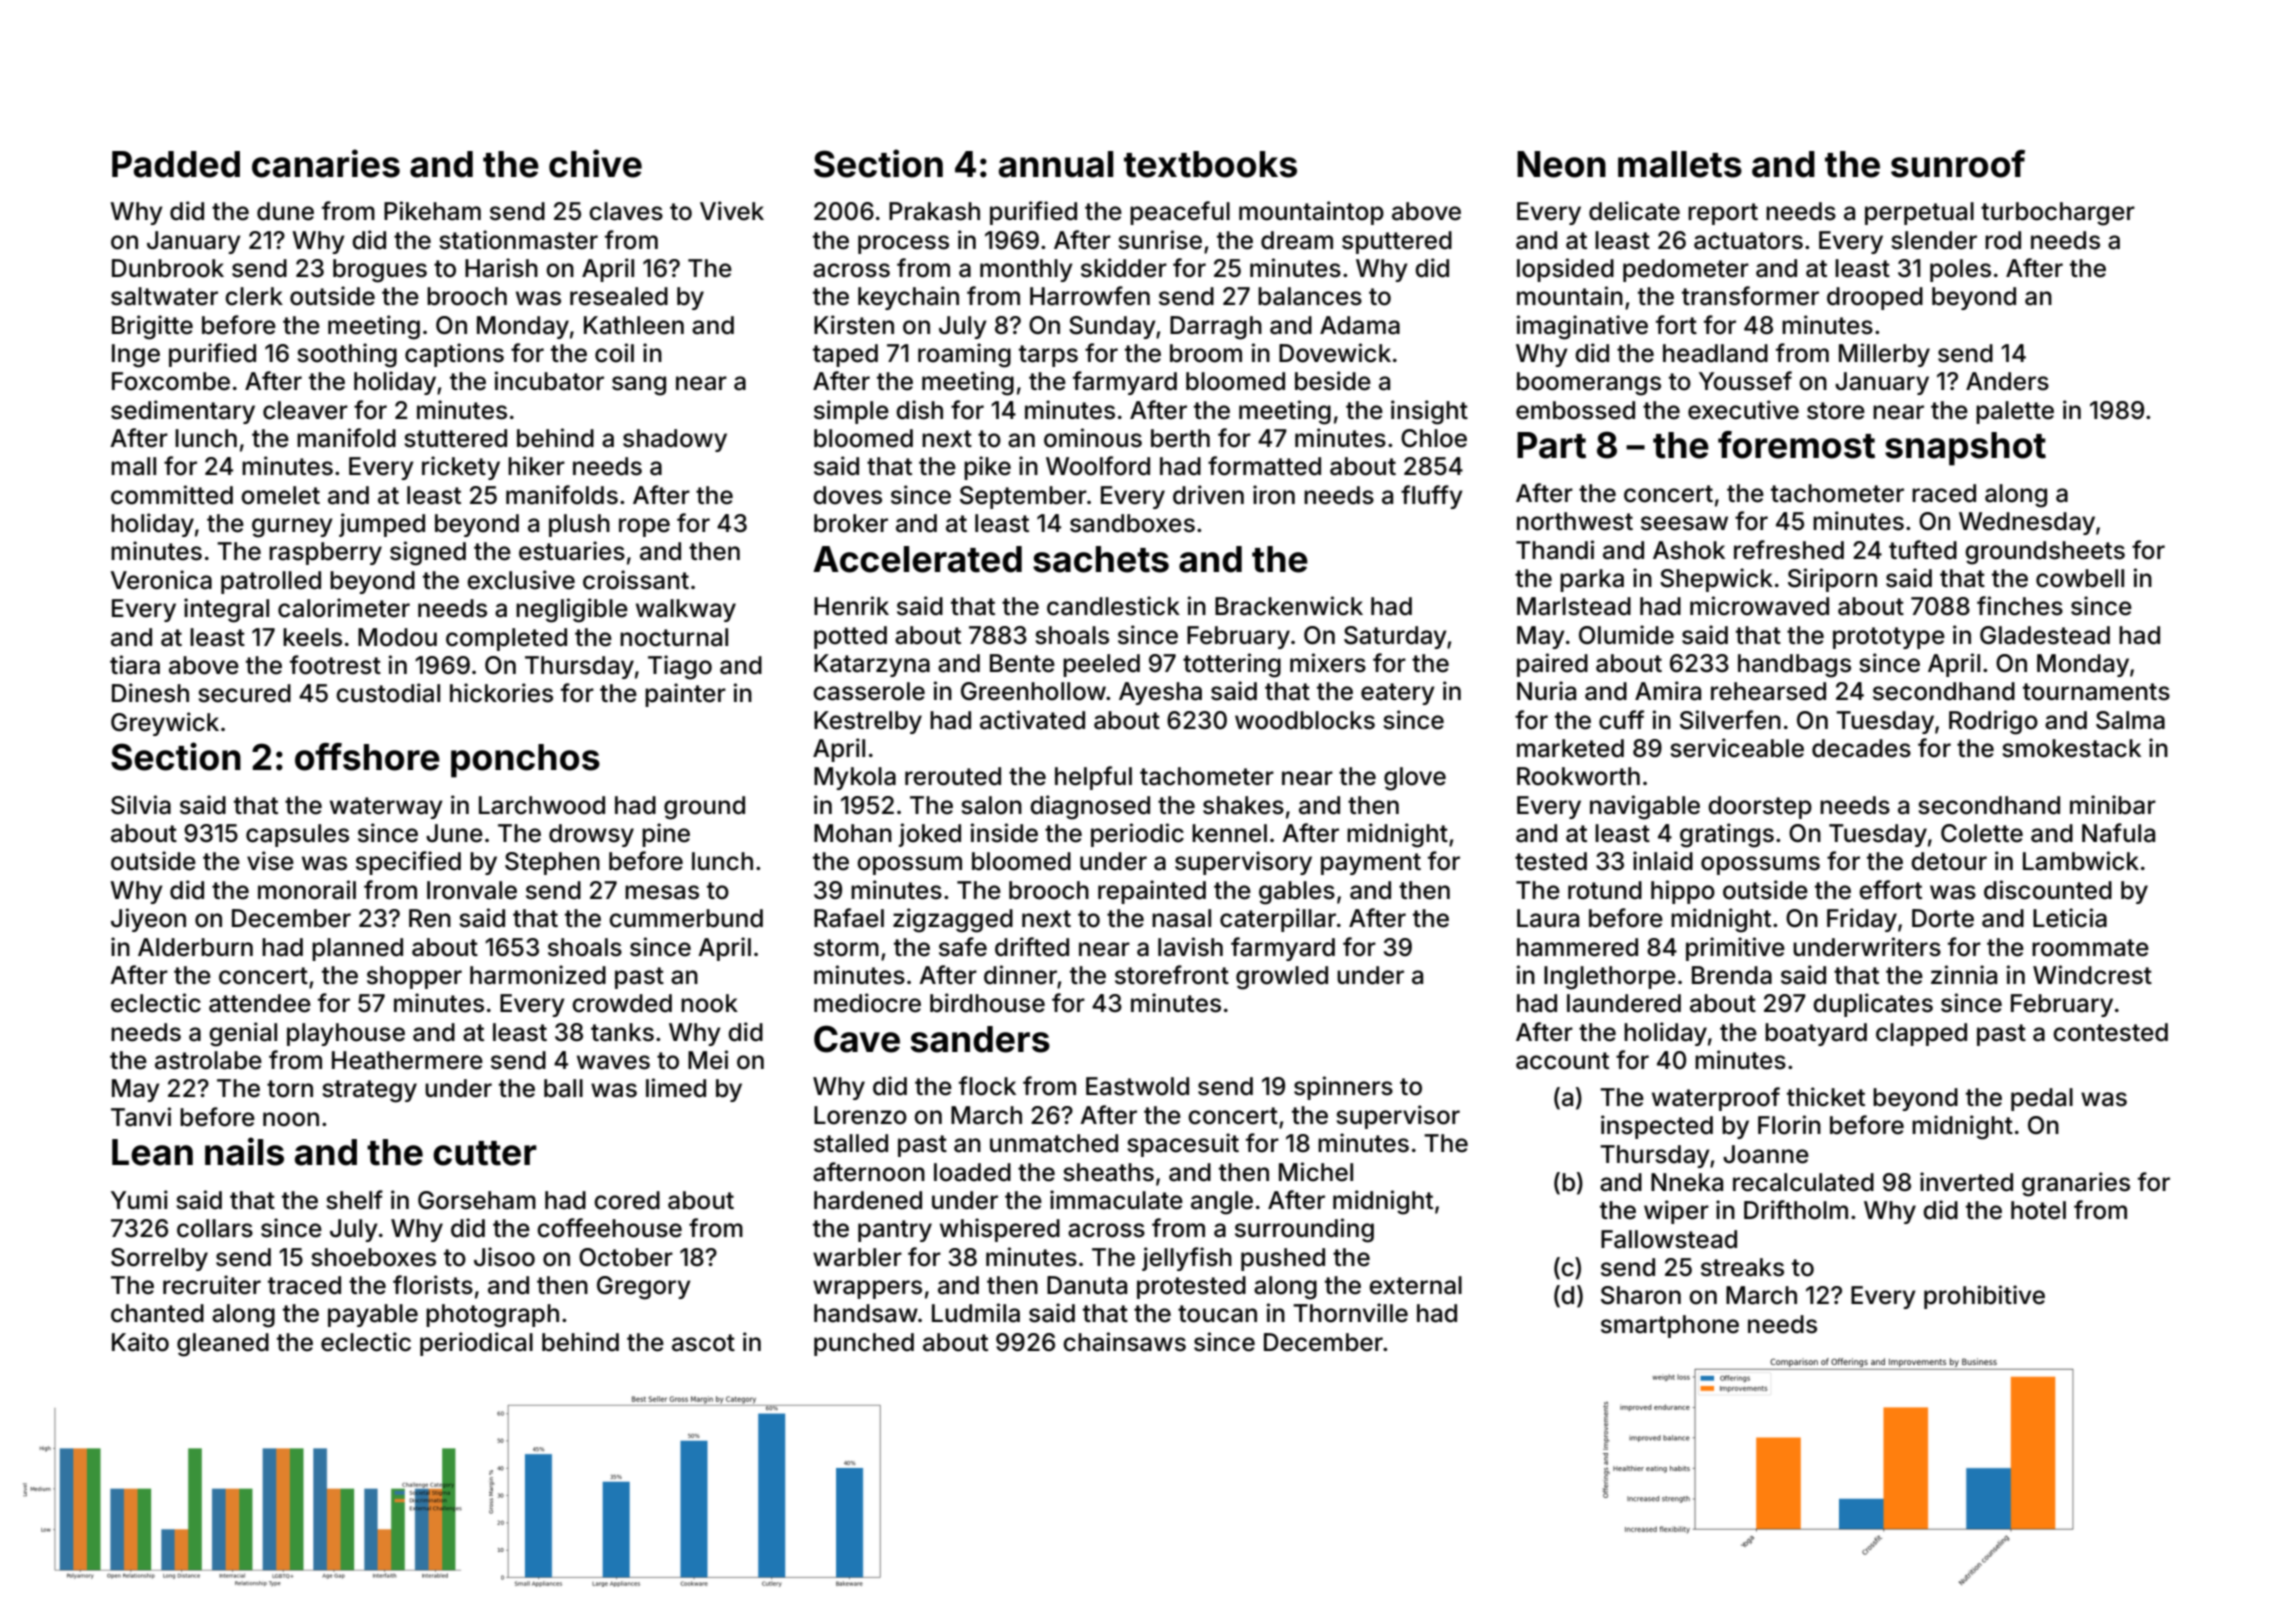 This screenshot has height=1614, width=2282. What do you see at coordinates (1305, 720) in the screenshot?
I see `woodblocks` at bounding box center [1305, 720].
